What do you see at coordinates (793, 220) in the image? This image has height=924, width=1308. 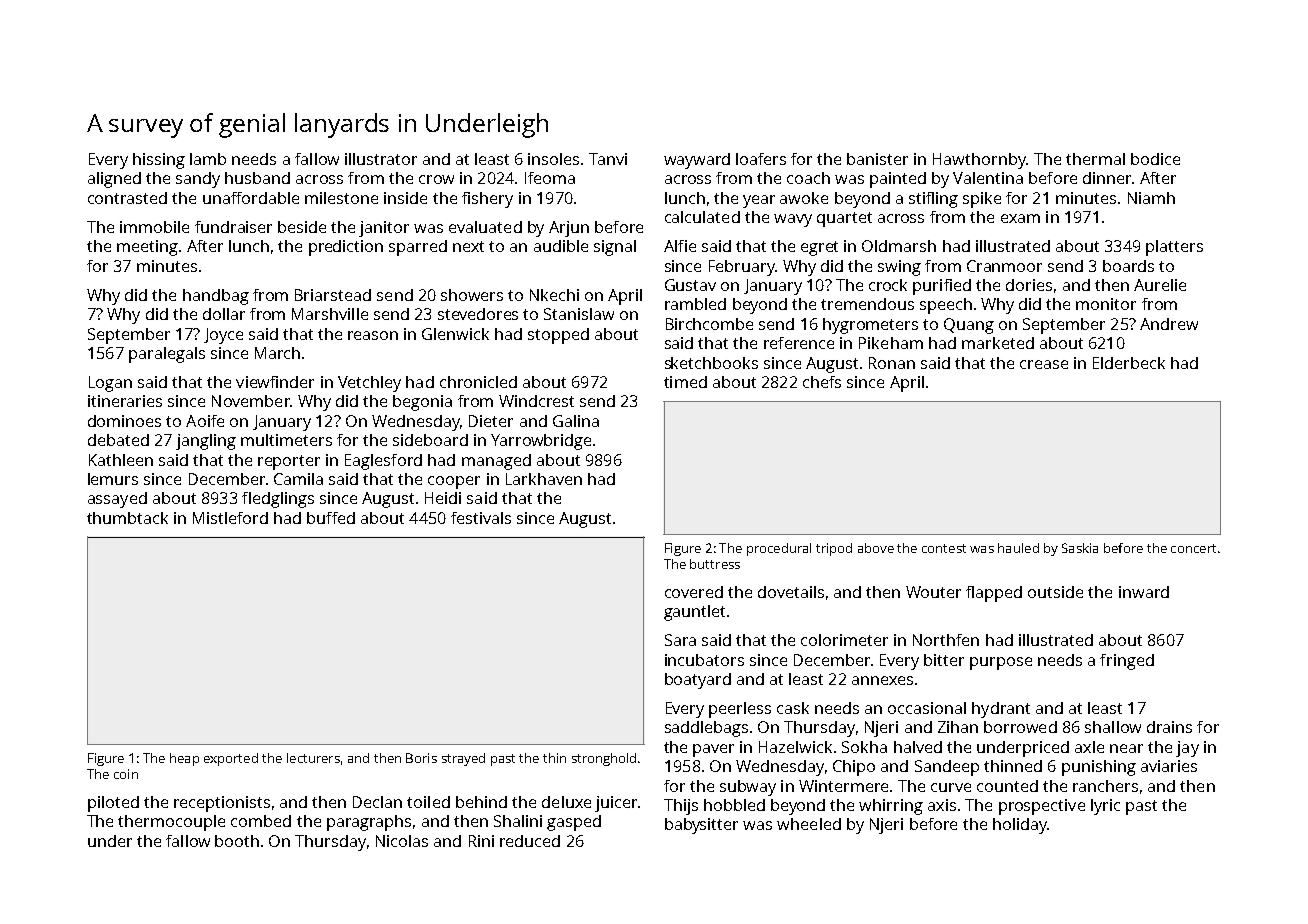 I see `wavy` at bounding box center [793, 220].
